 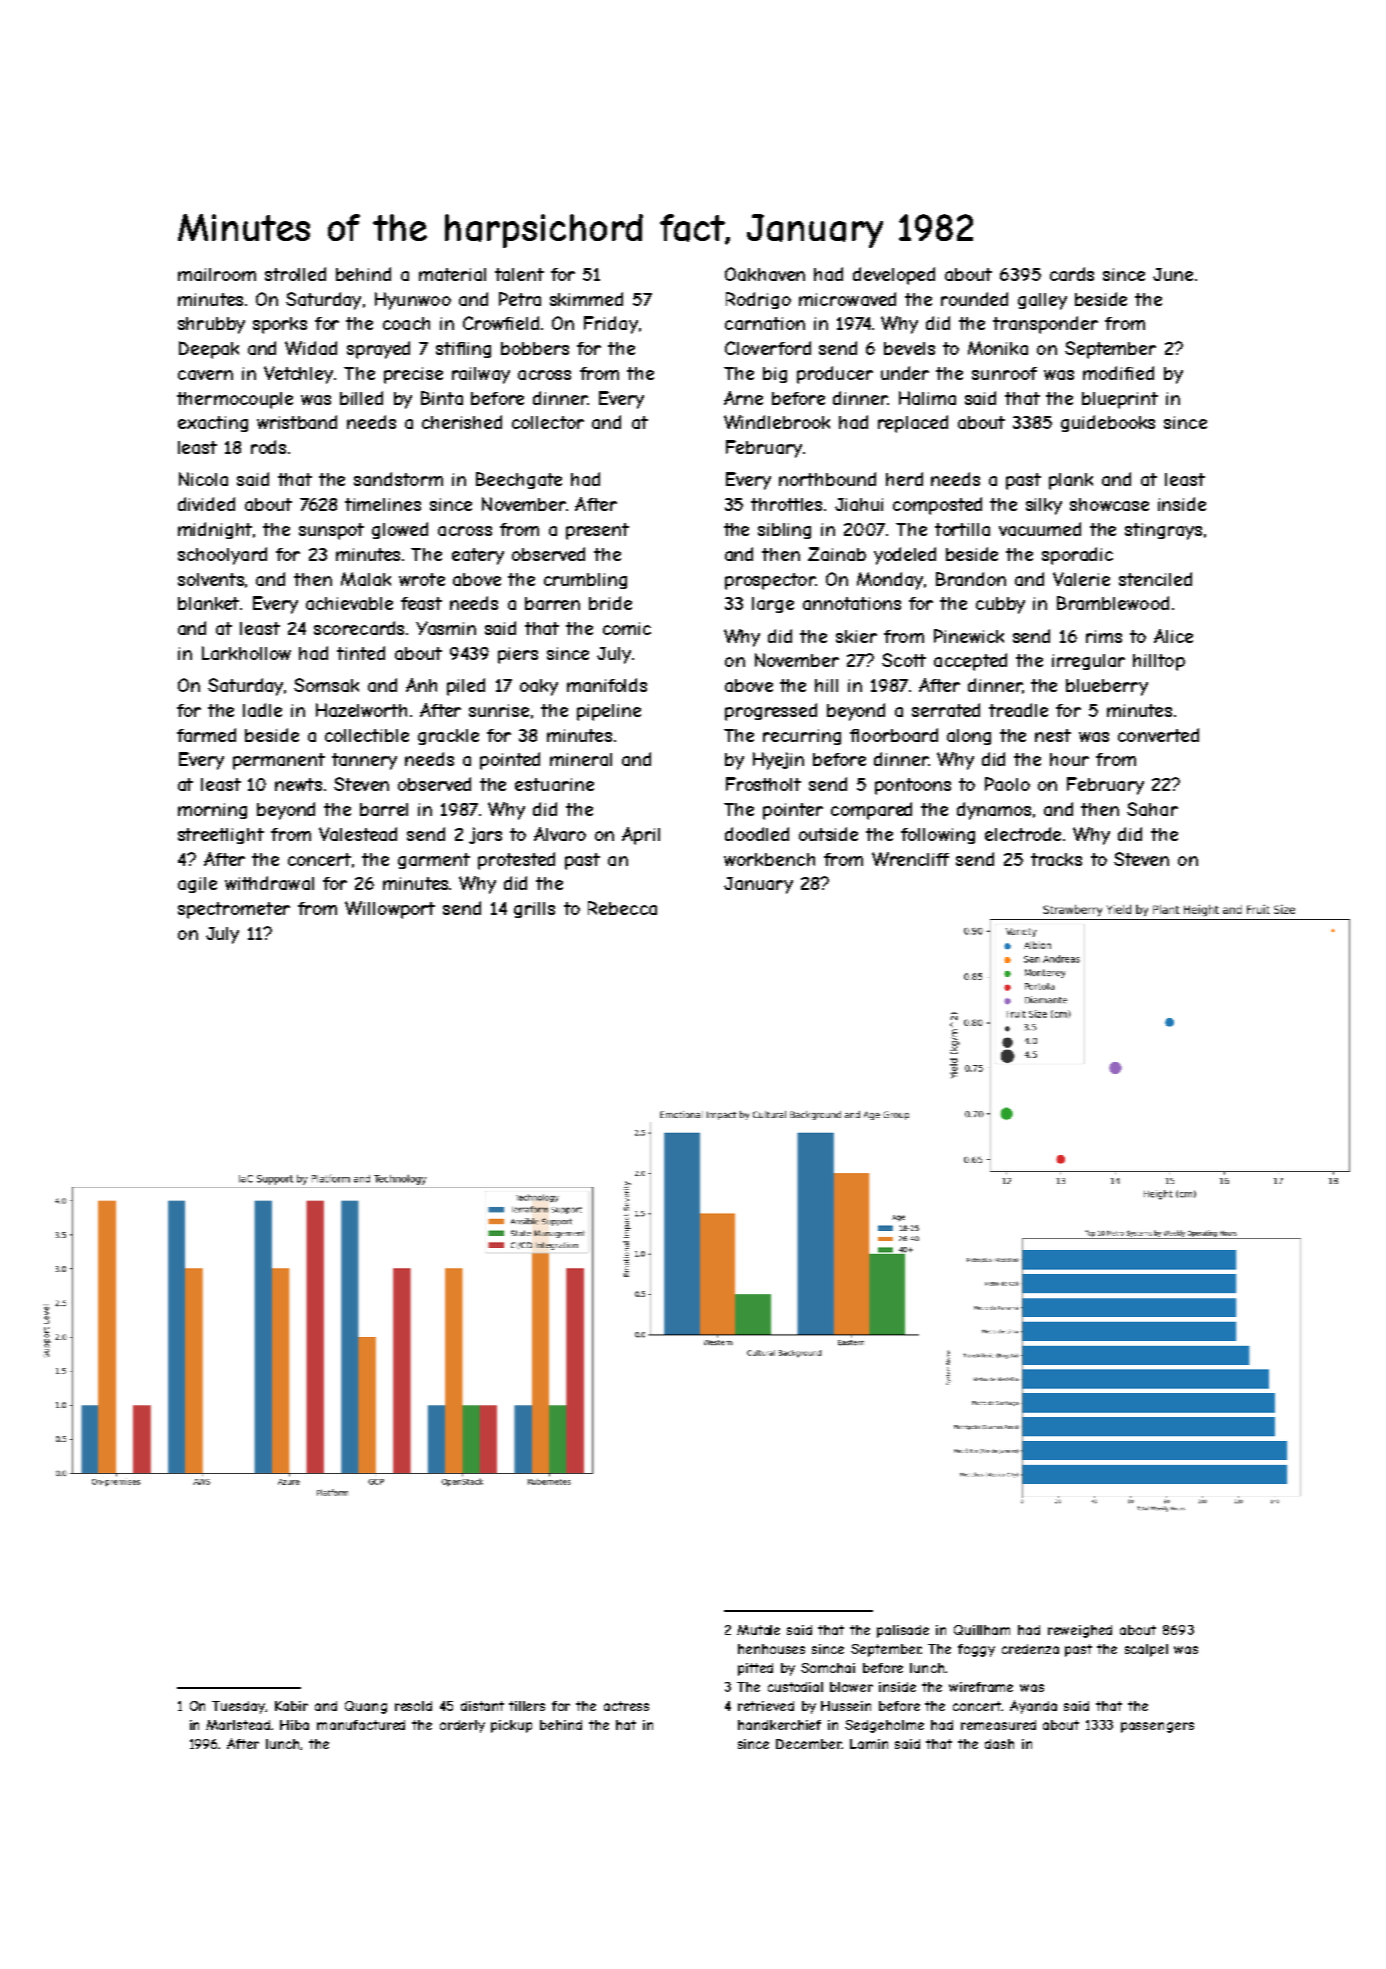 What do you see at coordinates (238, 1725) in the document?
I see `Marlstead` at bounding box center [238, 1725].
